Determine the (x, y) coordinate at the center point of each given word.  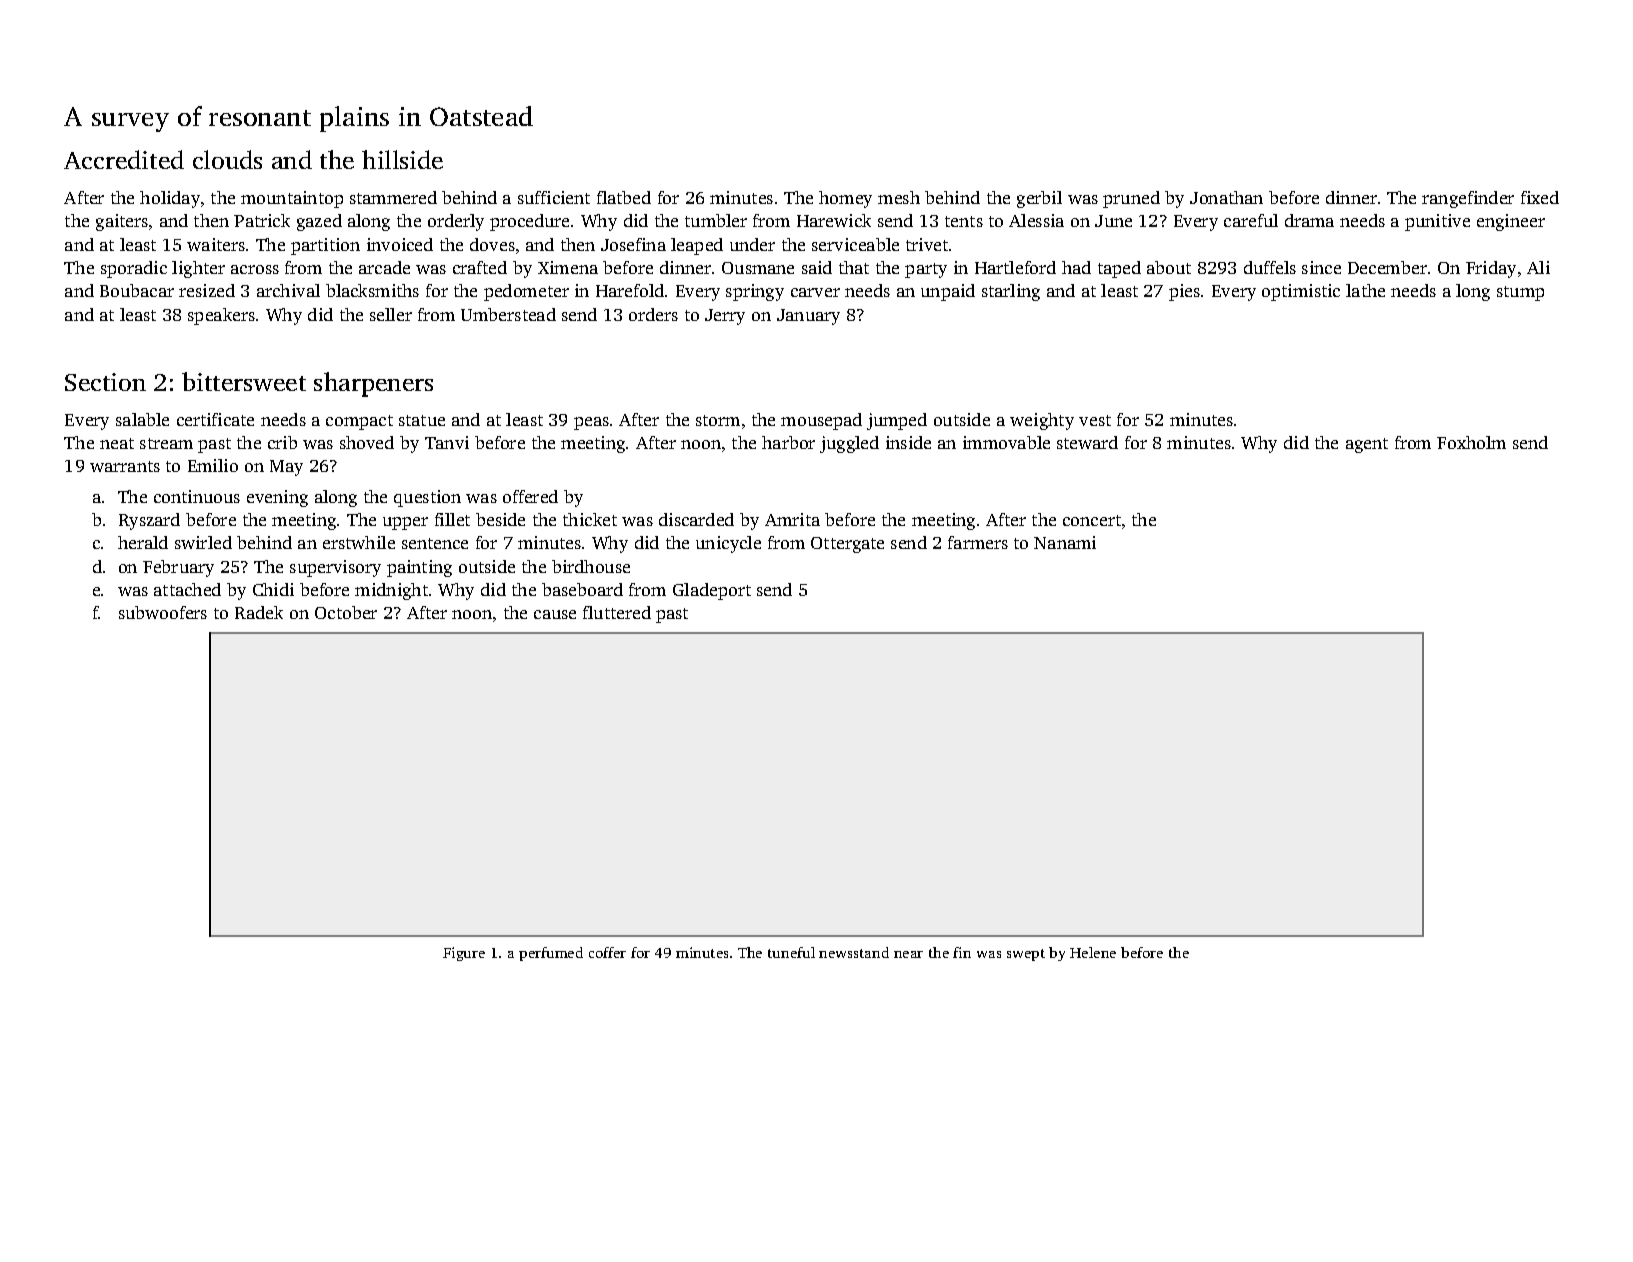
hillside (402, 159)
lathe (1365, 290)
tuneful (791, 952)
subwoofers (163, 612)
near (908, 954)
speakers (221, 316)
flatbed (624, 197)
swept (1026, 955)
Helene (1093, 952)
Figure (464, 954)
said (817, 267)
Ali (1538, 267)
